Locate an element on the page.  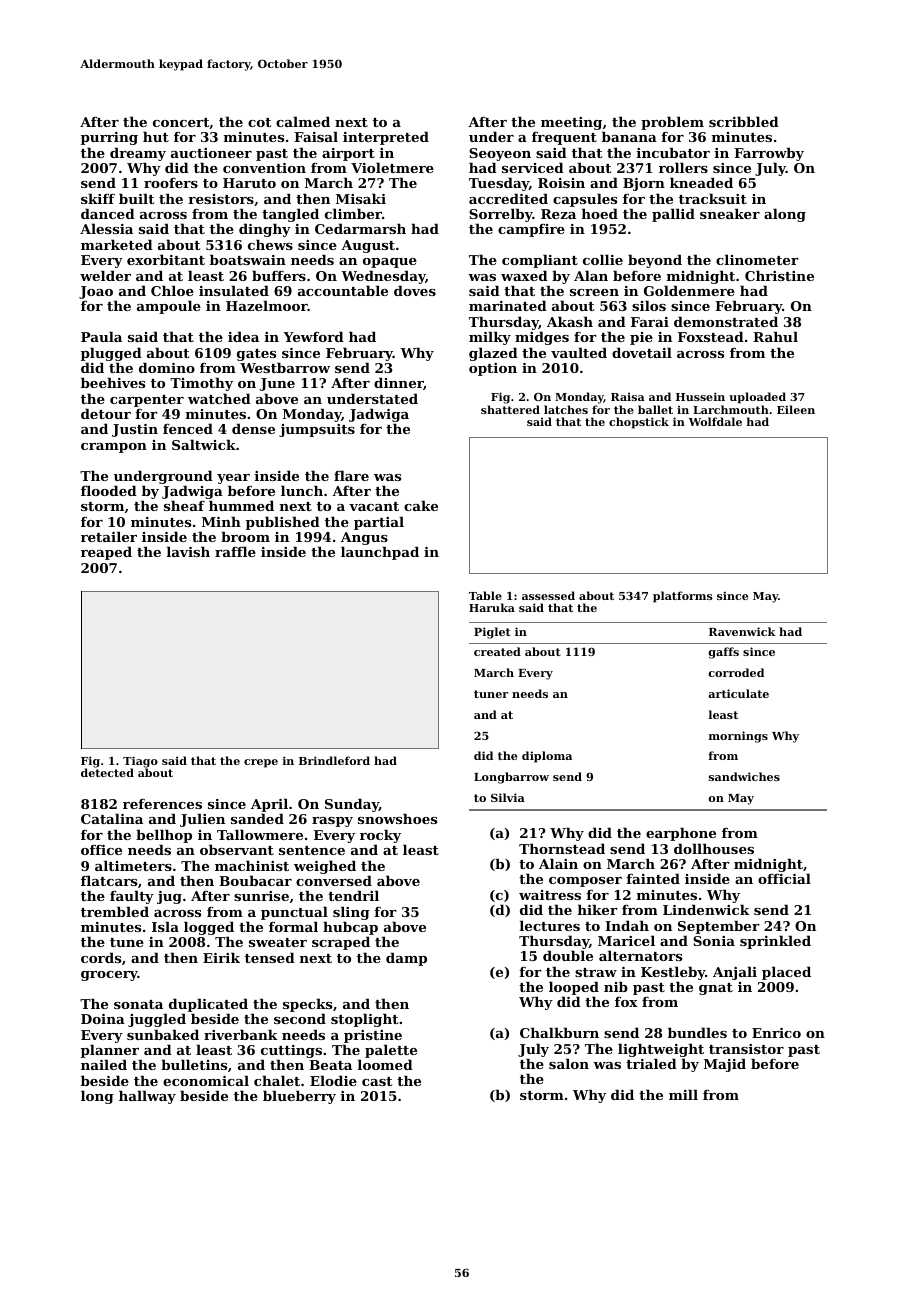
purring is located at coordinates (109, 138).
